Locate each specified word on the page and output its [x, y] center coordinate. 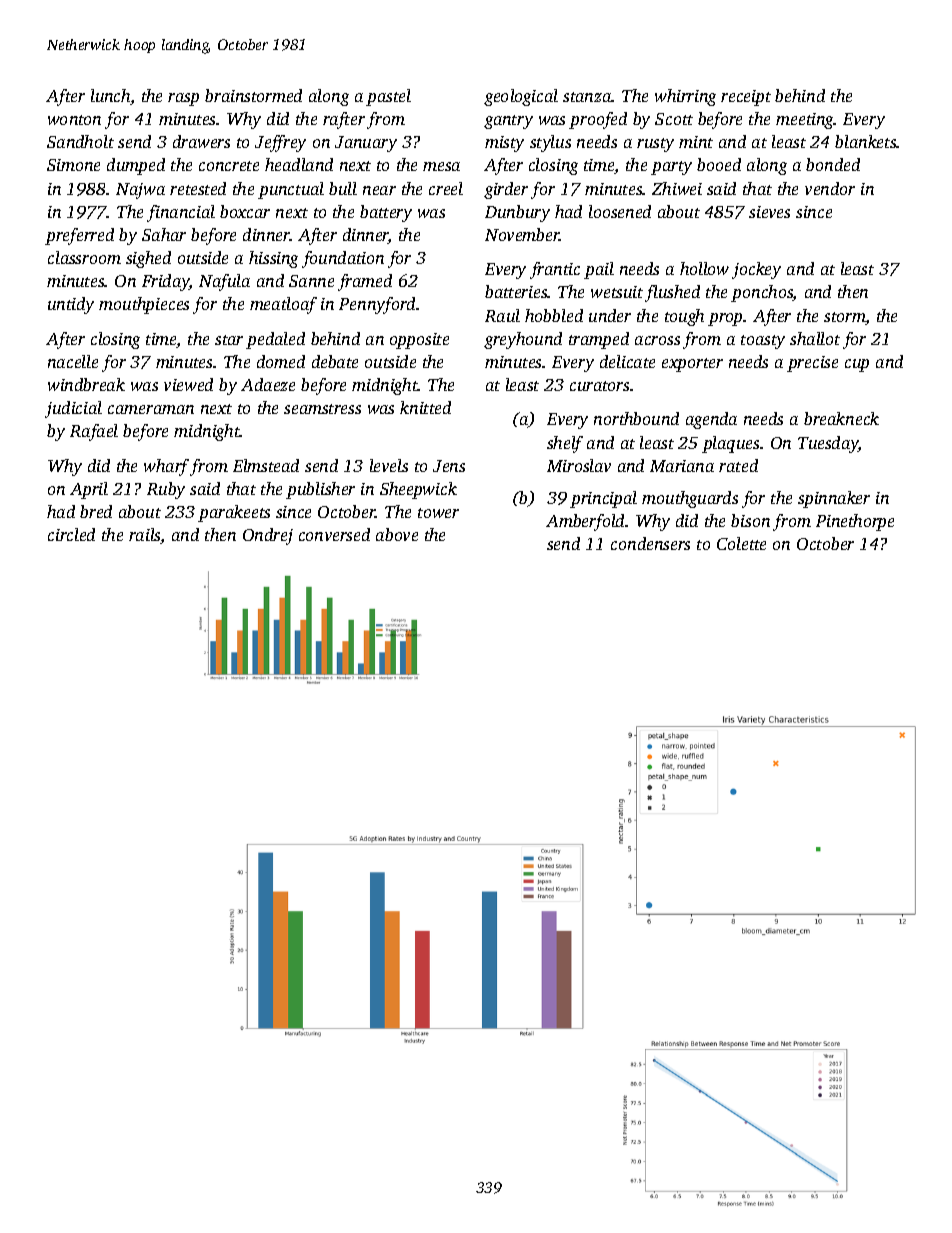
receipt [746, 98]
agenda [711, 420]
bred [96, 511]
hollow [704, 268]
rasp [183, 99]
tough [684, 317]
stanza [587, 97]
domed [281, 361]
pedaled [275, 340]
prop [726, 319]
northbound [636, 418]
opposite [419, 341]
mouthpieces [144, 305]
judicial [73, 409]
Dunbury [517, 213]
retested [198, 188]
